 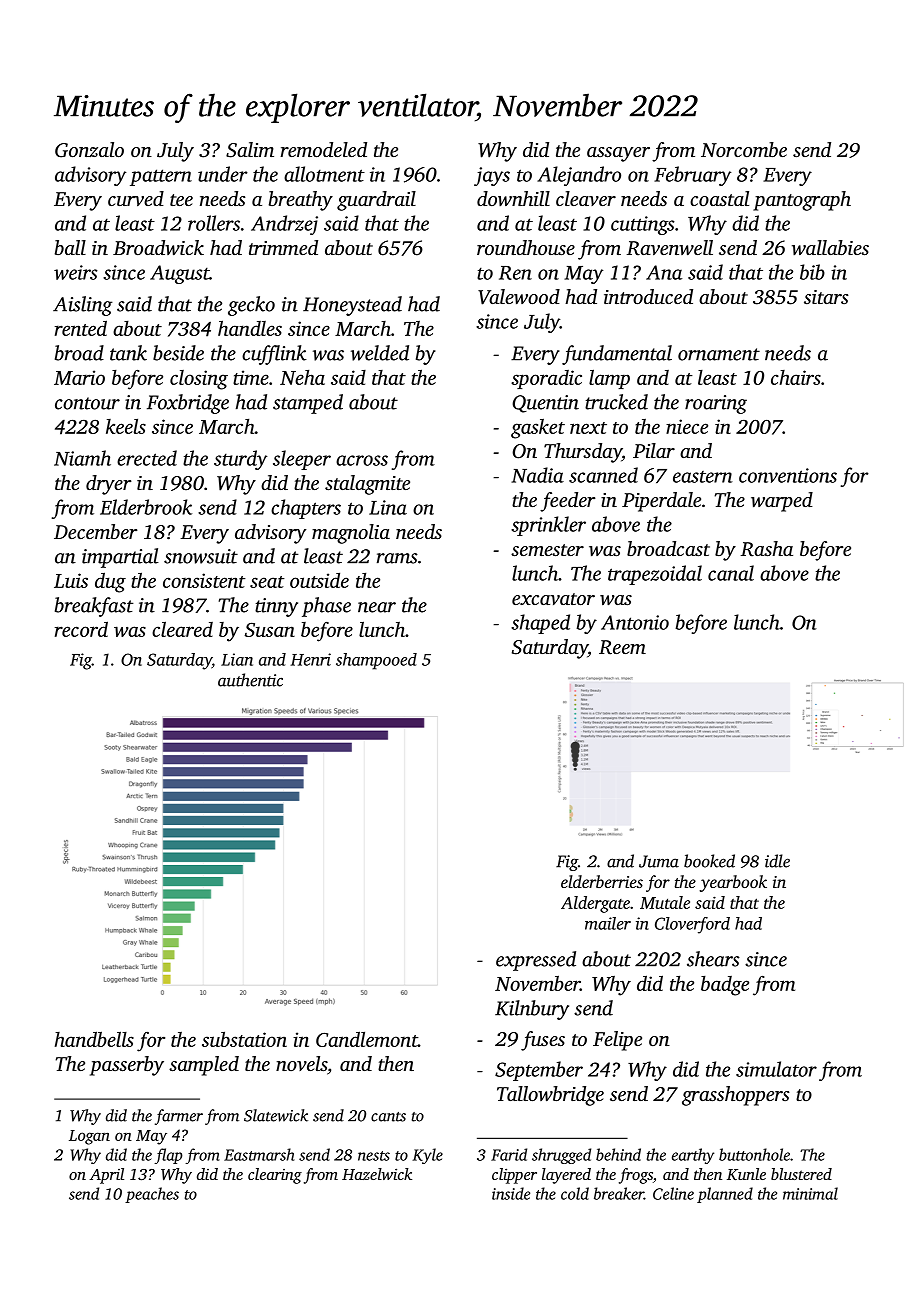 What do you see at coordinates (492, 176) in the document?
I see `jays` at bounding box center [492, 176].
